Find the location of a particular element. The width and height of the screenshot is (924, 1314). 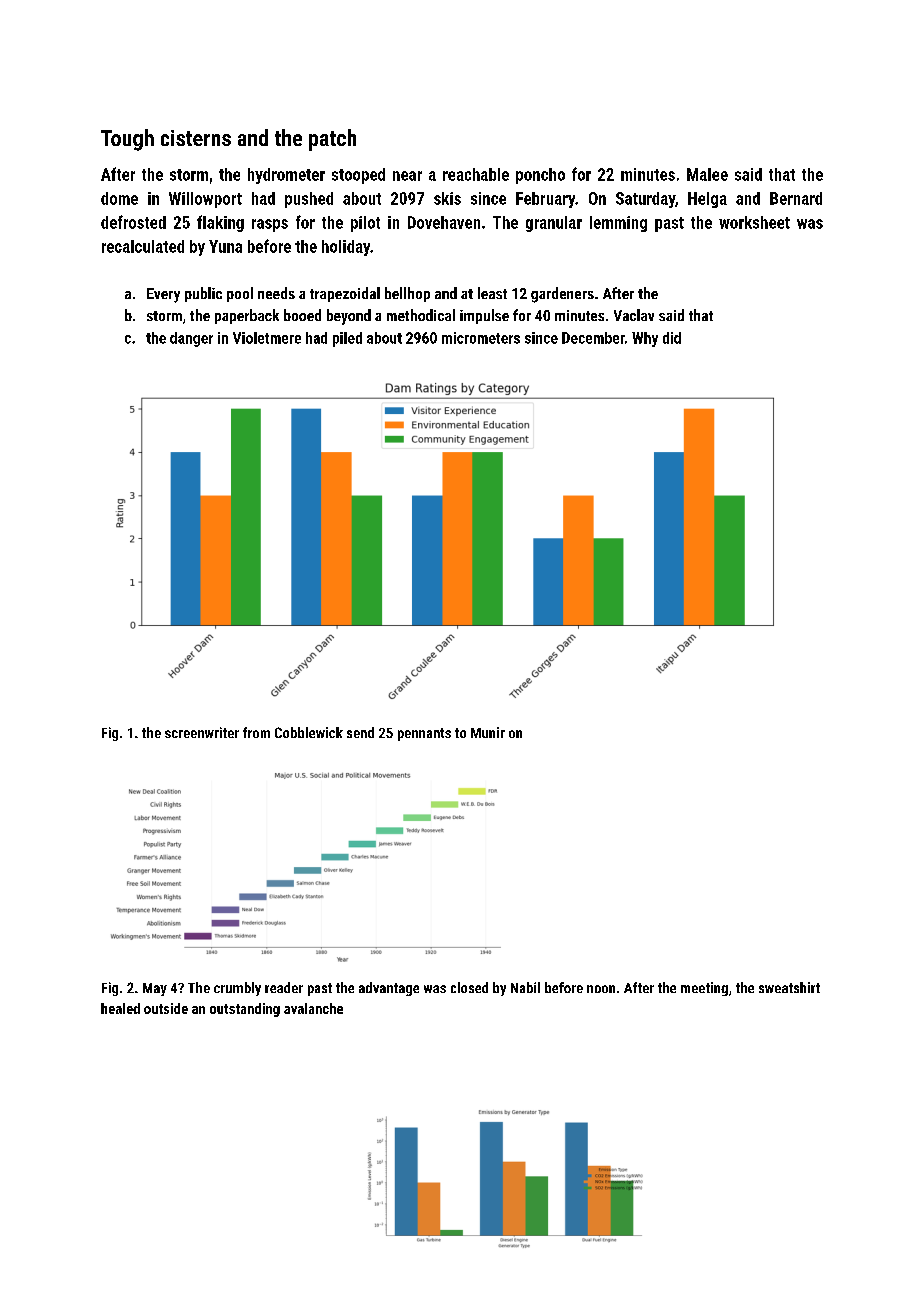

Tough is located at coordinates (127, 140).
